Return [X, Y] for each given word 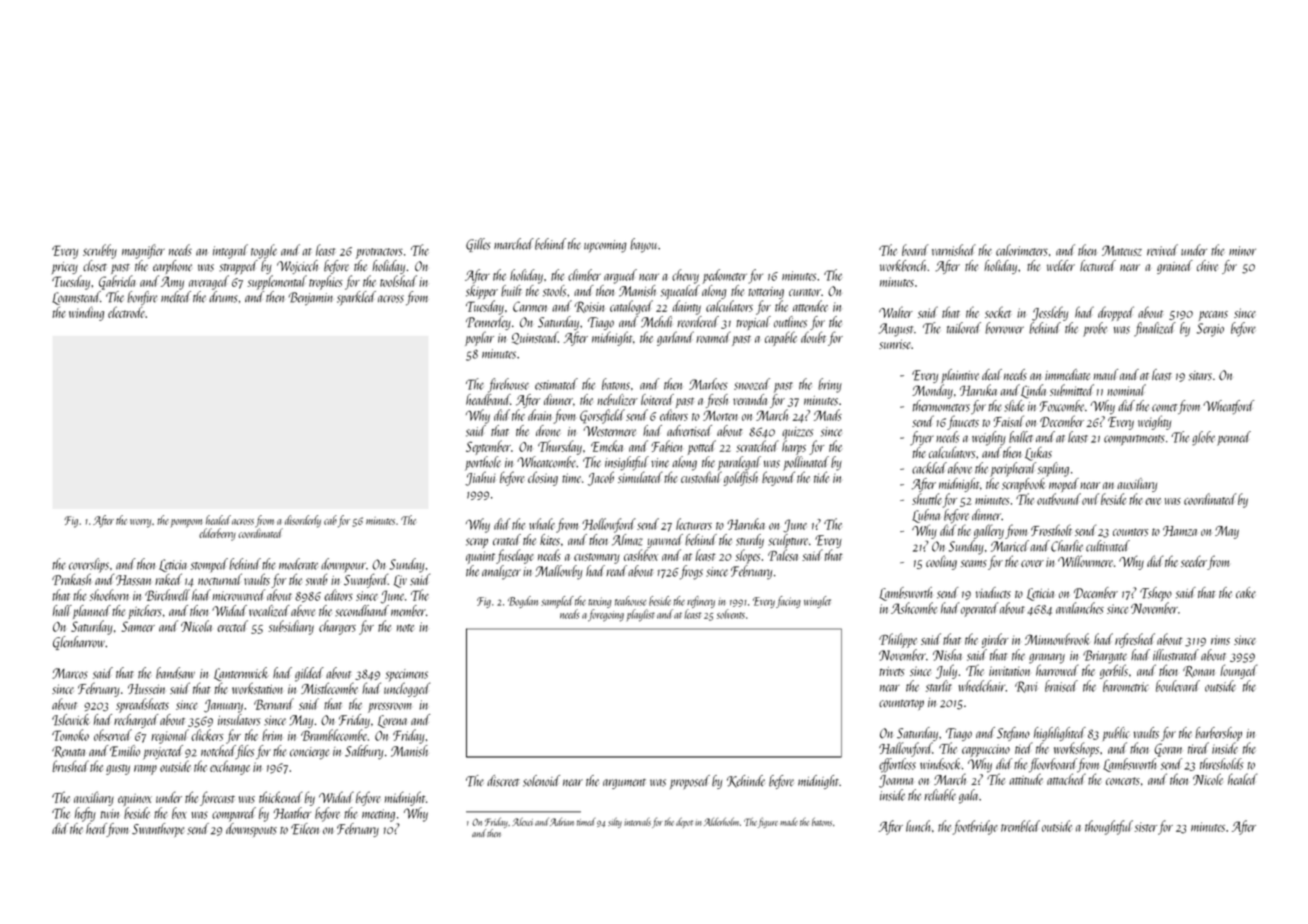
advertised [689, 431]
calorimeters [1022, 250]
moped [1064, 485]
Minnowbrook [1057, 639]
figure [768, 822]
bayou [643, 245]
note [405, 628]
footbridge [975, 827]
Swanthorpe [158, 830]
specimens [406, 675]
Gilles [478, 245]
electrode [126, 312]
